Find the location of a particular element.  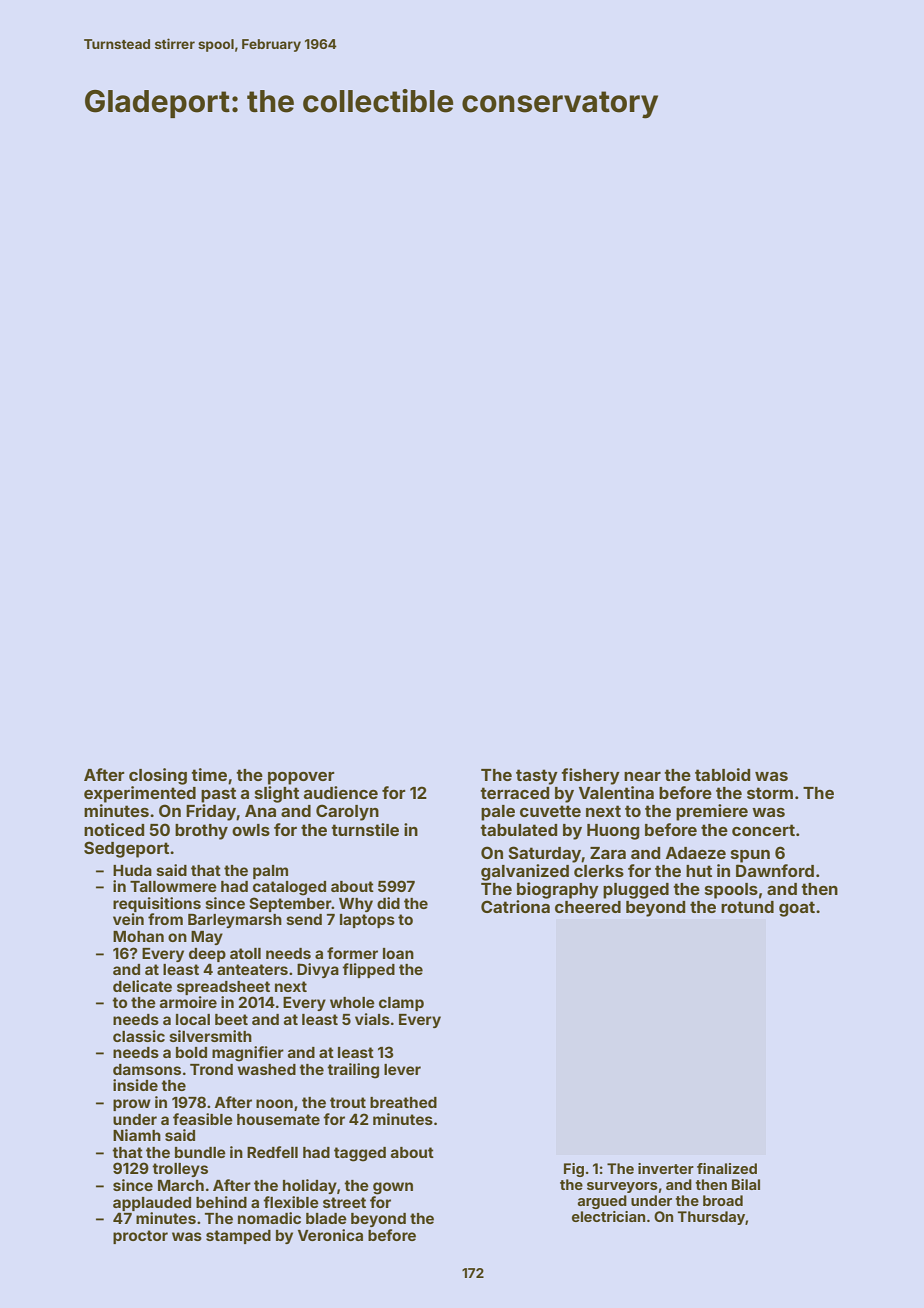

tasty is located at coordinates (537, 777).
